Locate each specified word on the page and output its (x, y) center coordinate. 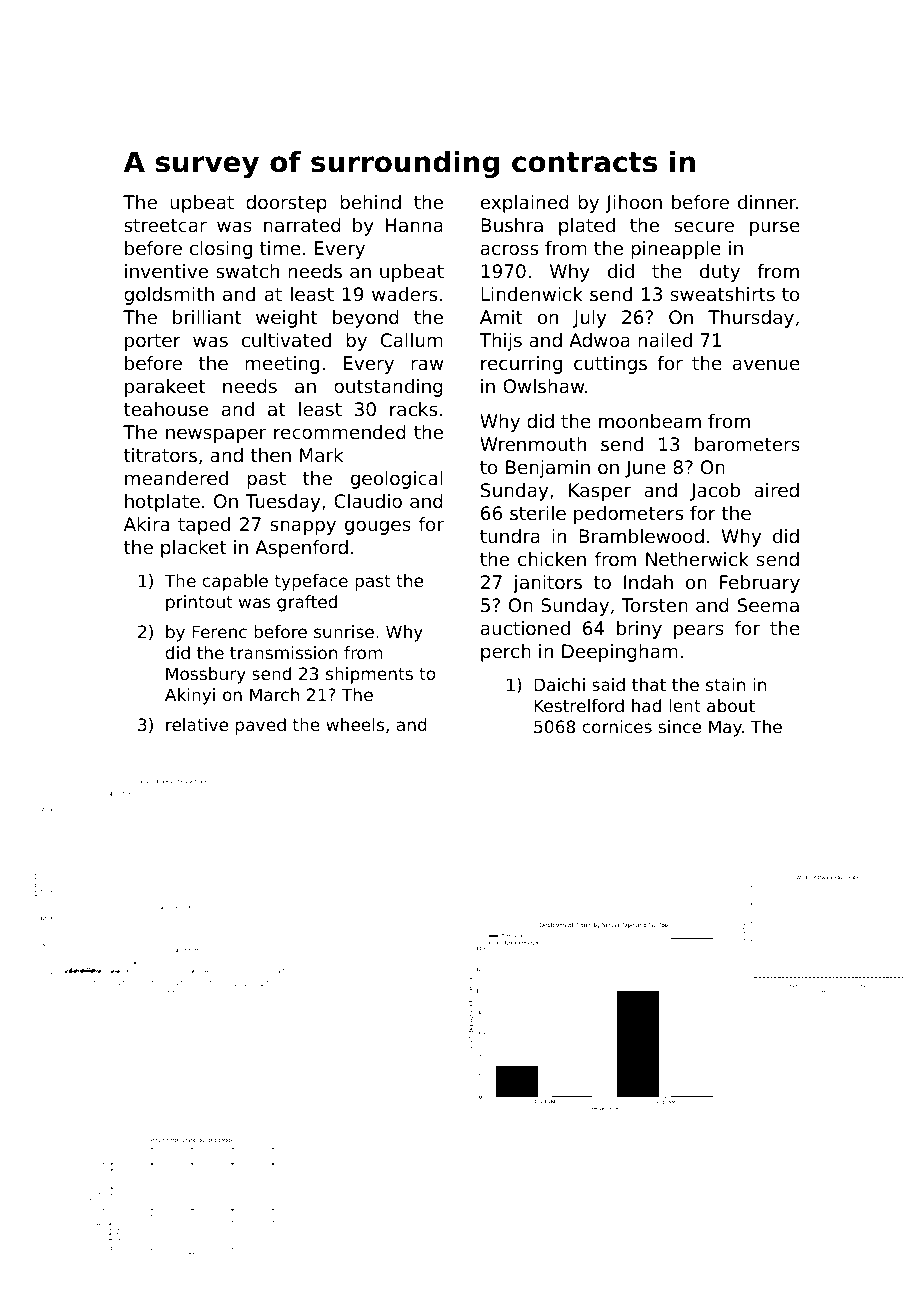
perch (506, 653)
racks (413, 409)
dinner (767, 202)
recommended (340, 432)
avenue (766, 364)
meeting (282, 365)
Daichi (559, 684)
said (608, 684)
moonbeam (650, 421)
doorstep (286, 204)
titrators (160, 455)
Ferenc (219, 631)
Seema (768, 605)
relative (197, 724)
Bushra (512, 225)
